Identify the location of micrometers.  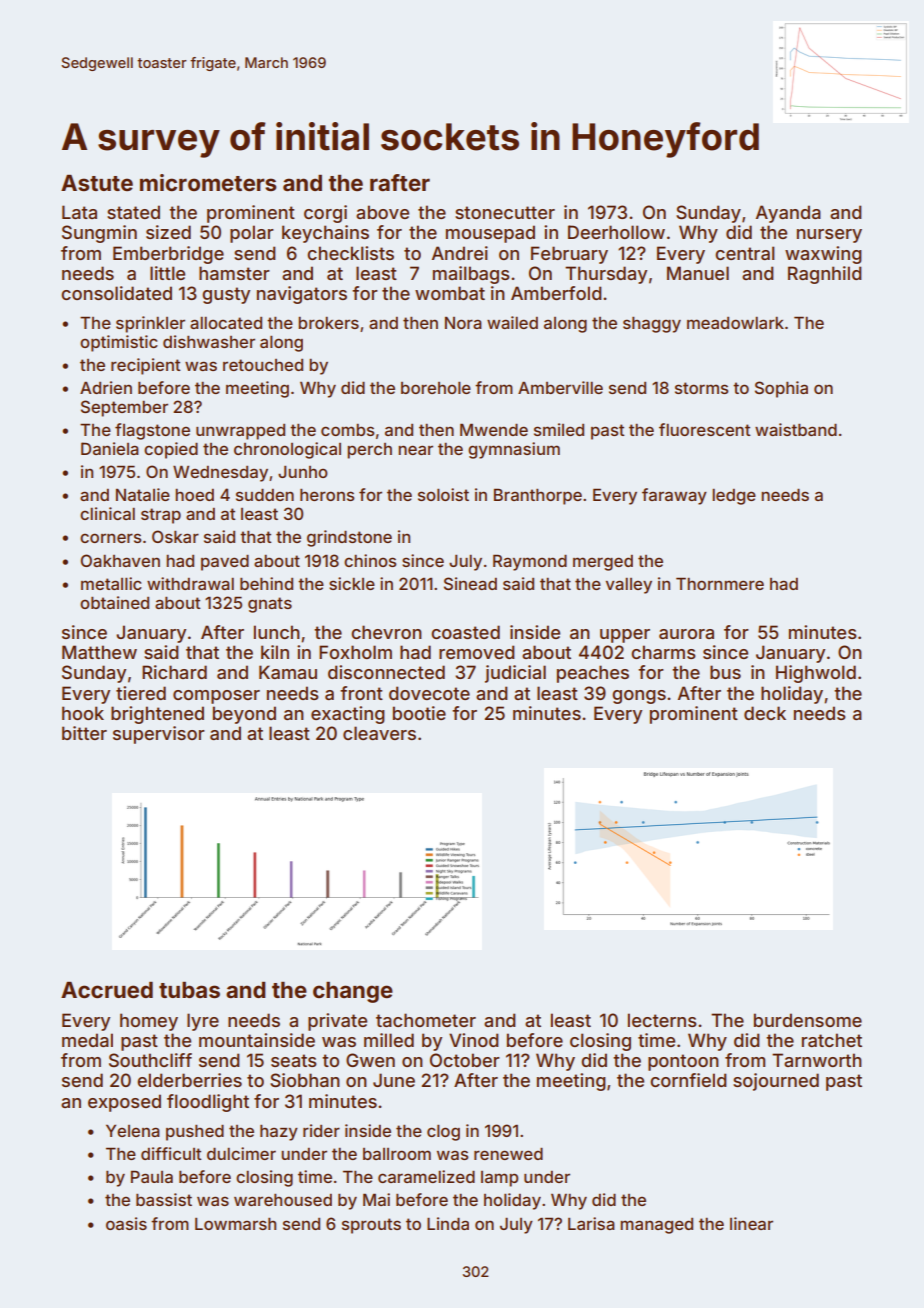
(208, 182).
